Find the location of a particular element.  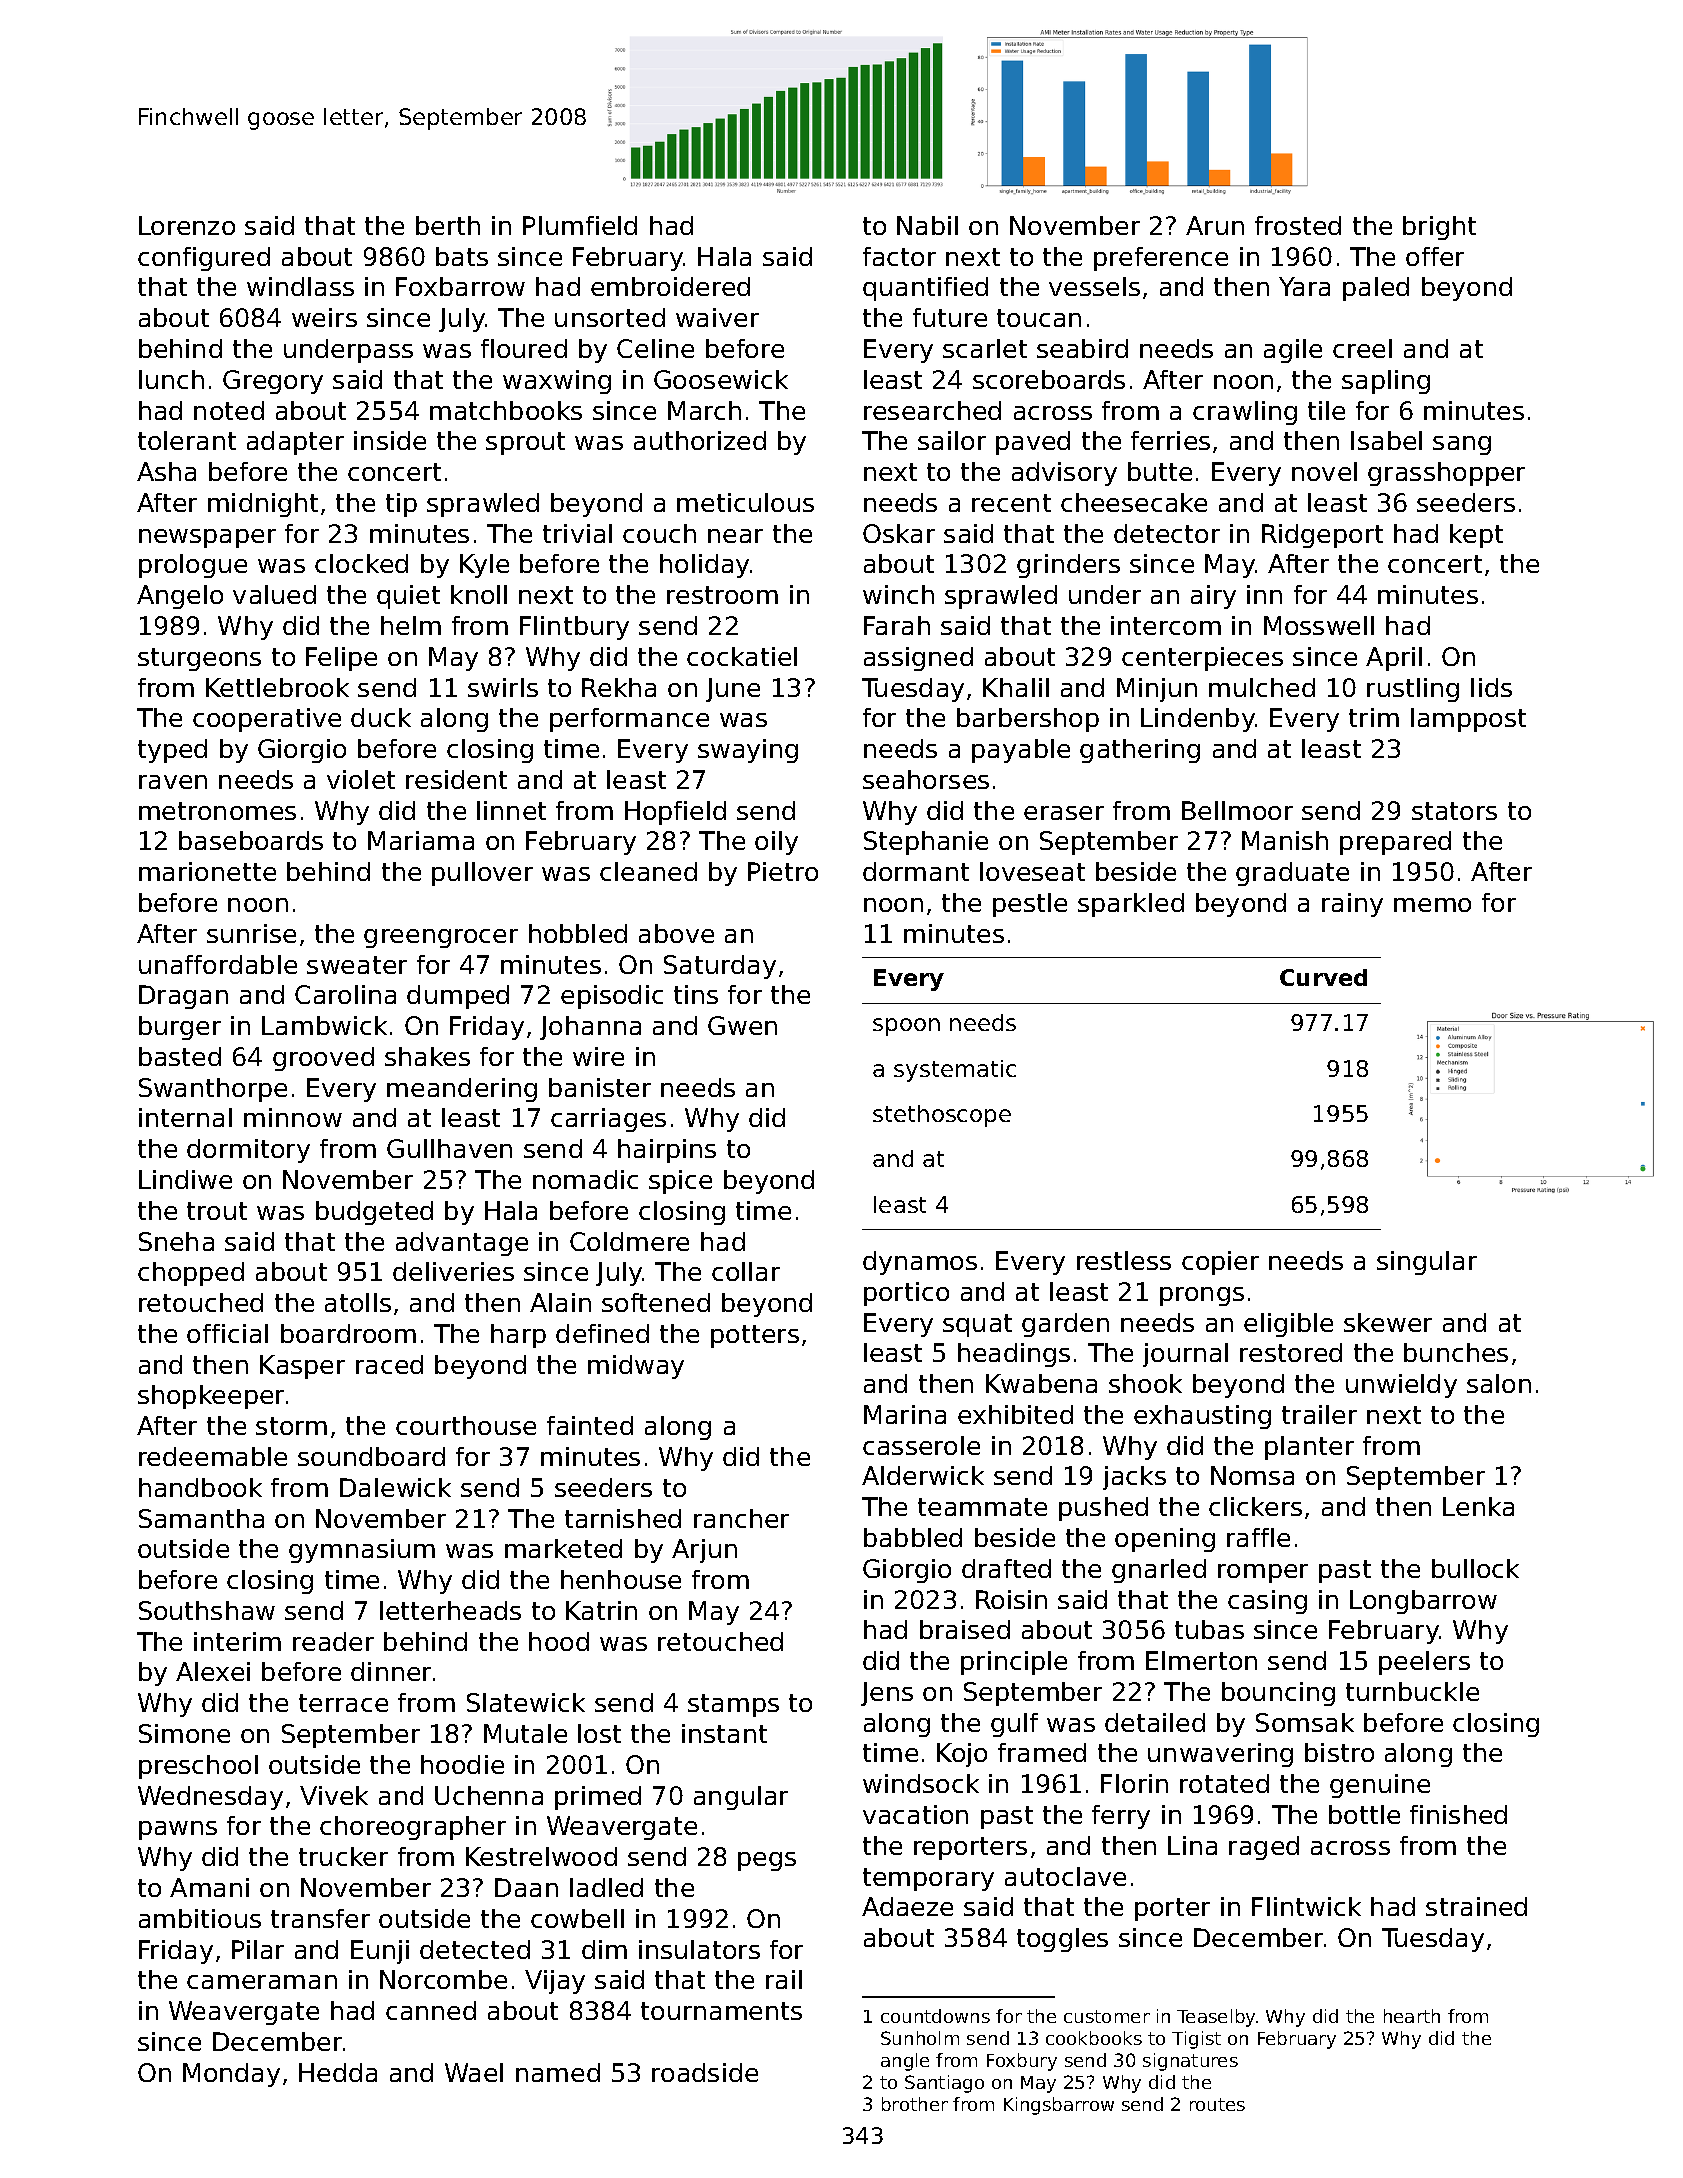

roadside is located at coordinates (705, 2072).
